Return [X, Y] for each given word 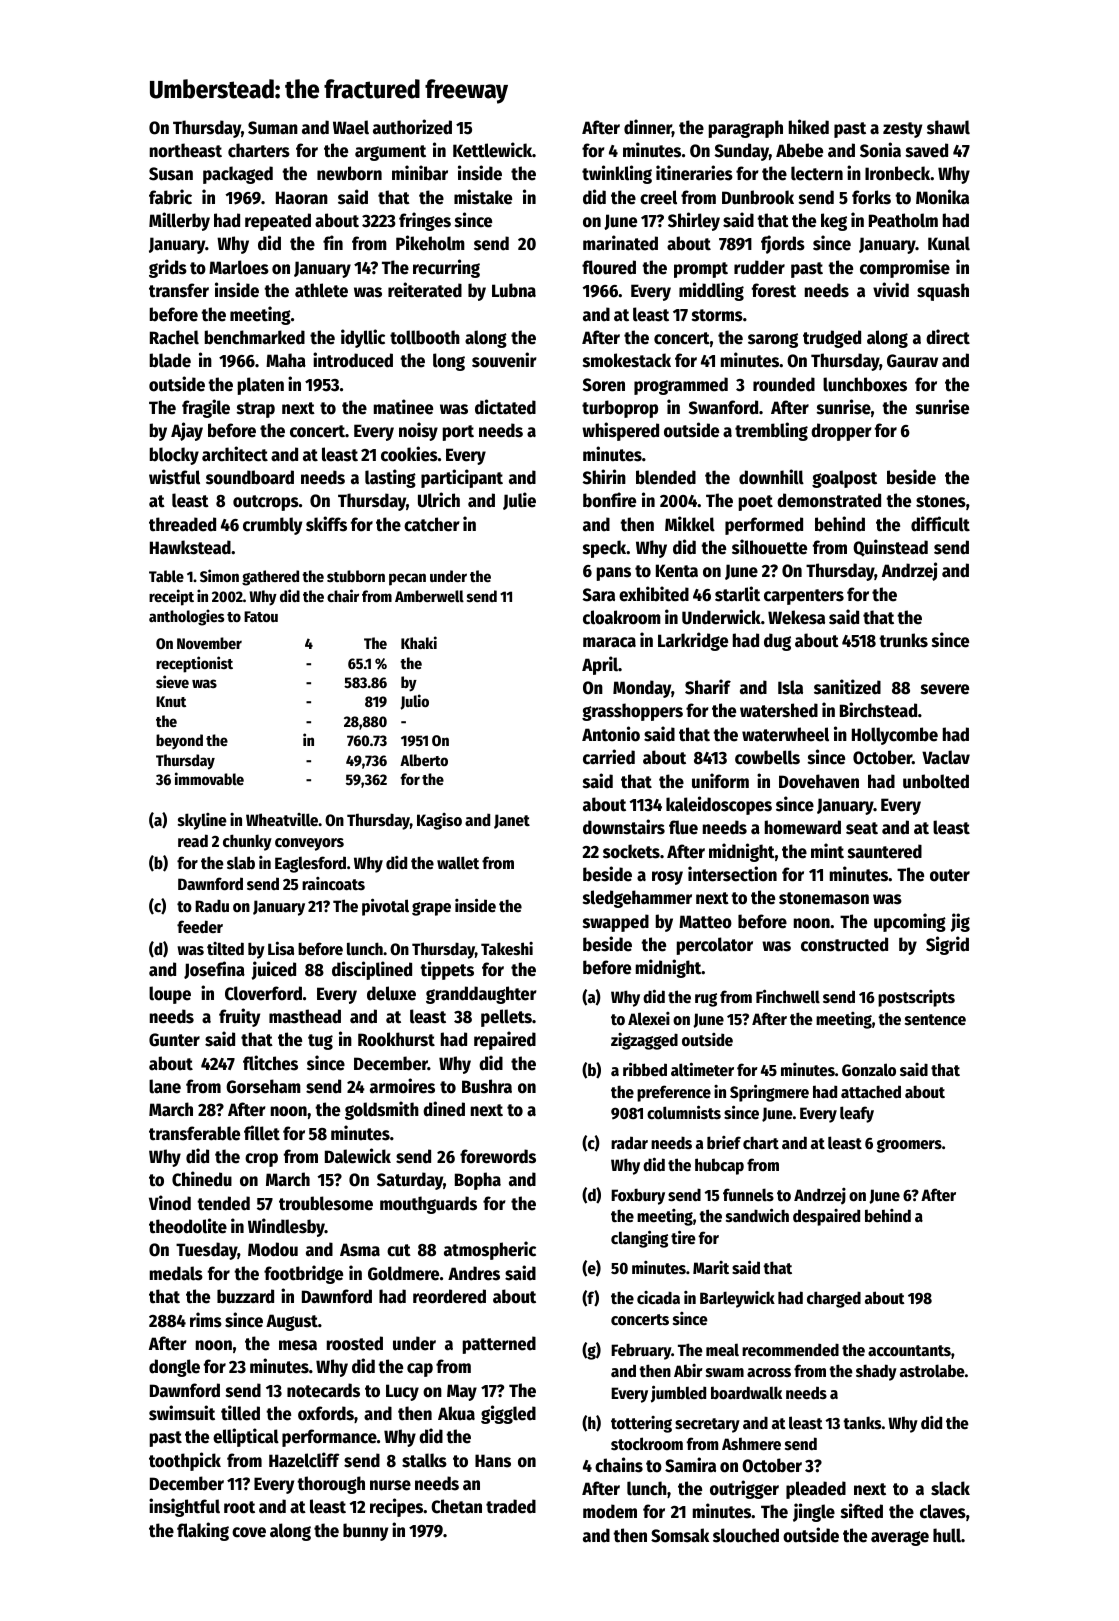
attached [871, 1092]
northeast [186, 150]
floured [609, 267]
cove [249, 1532]
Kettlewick [492, 150]
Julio [415, 702]
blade [170, 360]
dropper [841, 432]
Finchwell [788, 996]
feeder [200, 927]
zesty [902, 130]
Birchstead [878, 710]
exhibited [654, 594]
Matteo [705, 922]
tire [683, 1237]
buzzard [245, 1296]
